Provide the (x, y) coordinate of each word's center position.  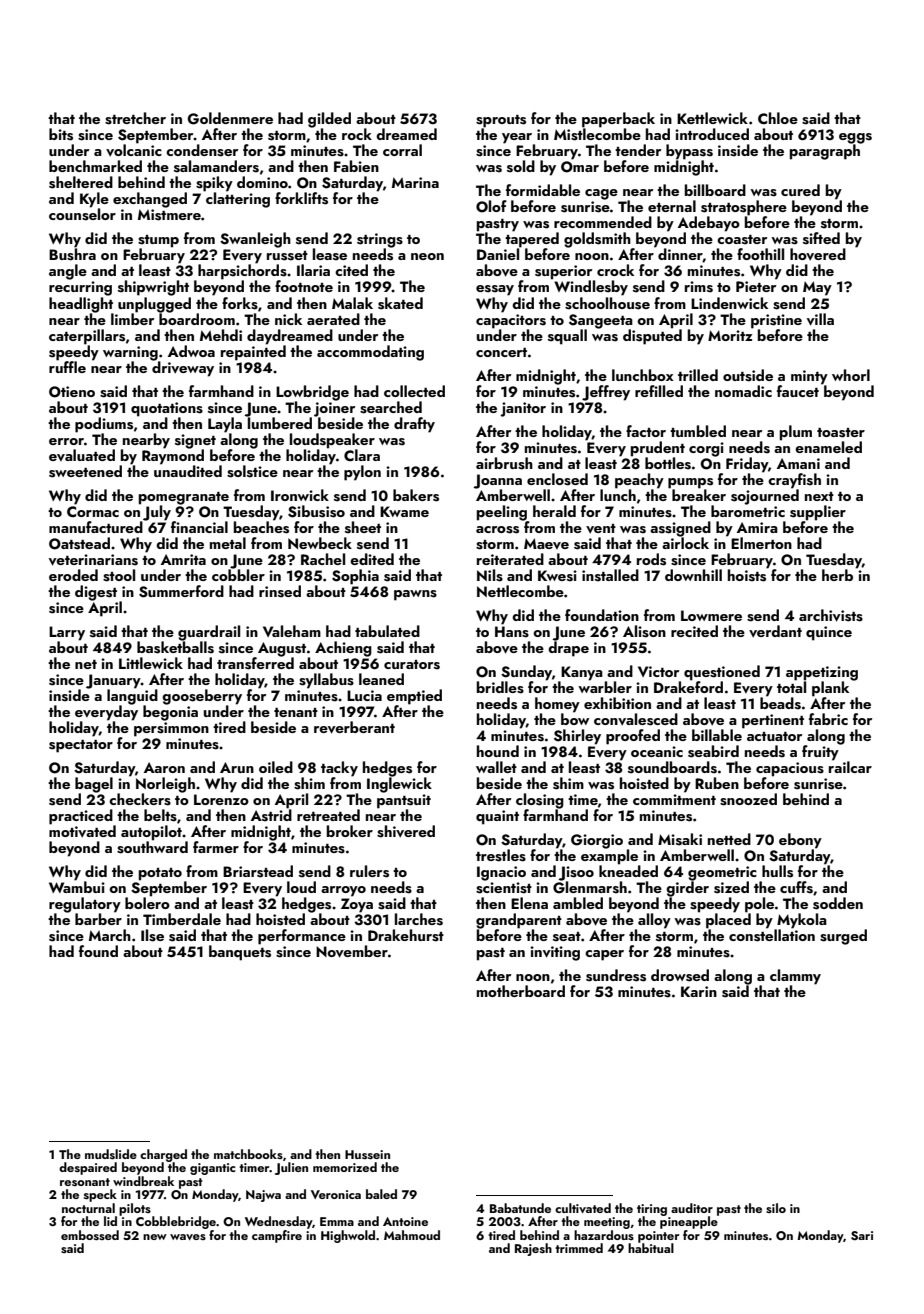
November (352, 951)
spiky (214, 184)
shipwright (153, 288)
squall (567, 337)
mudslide (111, 1154)
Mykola (802, 921)
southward (152, 847)
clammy (795, 977)
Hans (512, 632)
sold (521, 166)
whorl (851, 375)
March (110, 935)
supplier (818, 513)
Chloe (778, 118)
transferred (255, 663)
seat (567, 937)
